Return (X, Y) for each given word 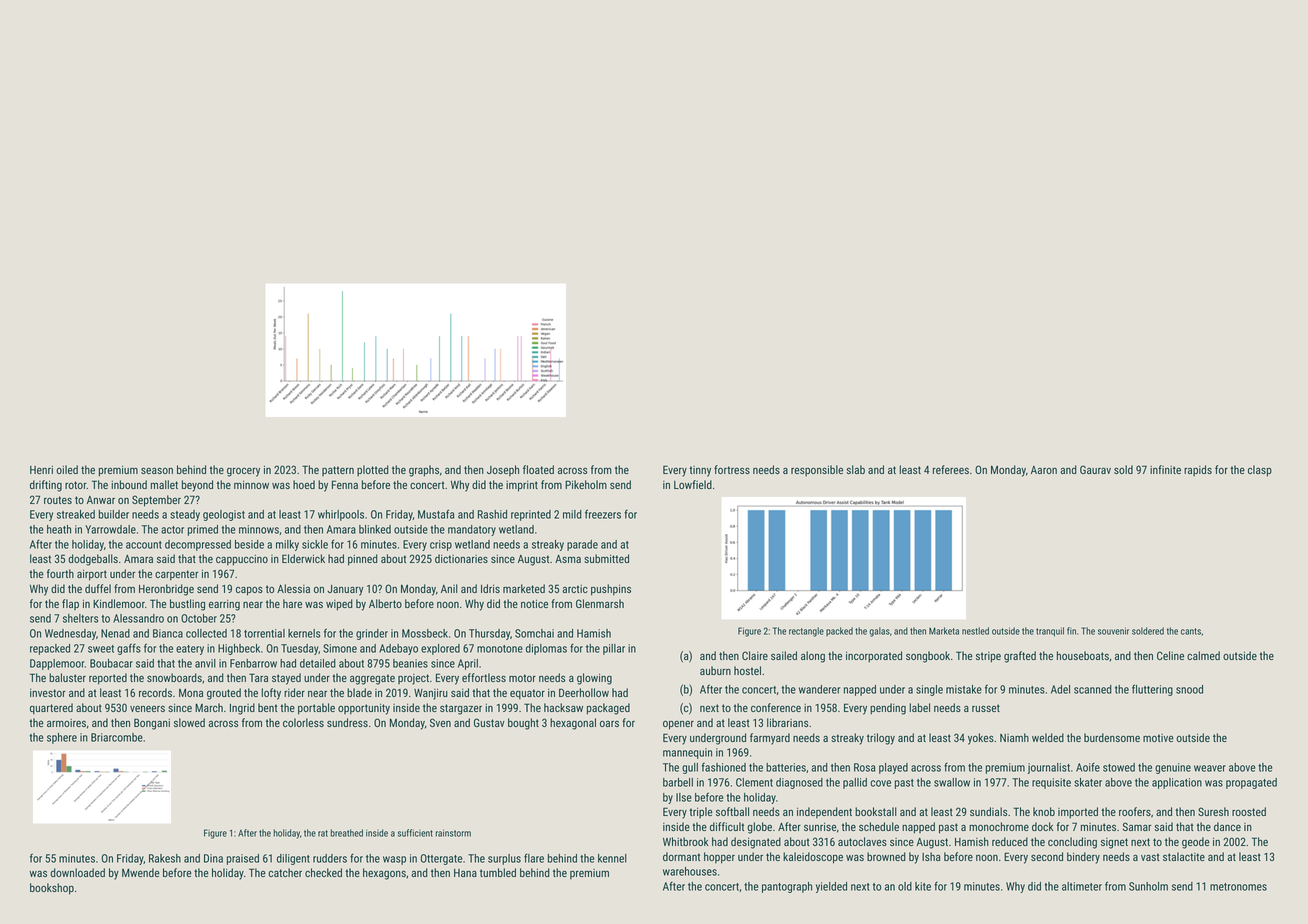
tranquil (1050, 632)
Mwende (141, 872)
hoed (304, 484)
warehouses (690, 871)
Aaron (1044, 470)
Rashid (492, 514)
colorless (303, 722)
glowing (594, 679)
